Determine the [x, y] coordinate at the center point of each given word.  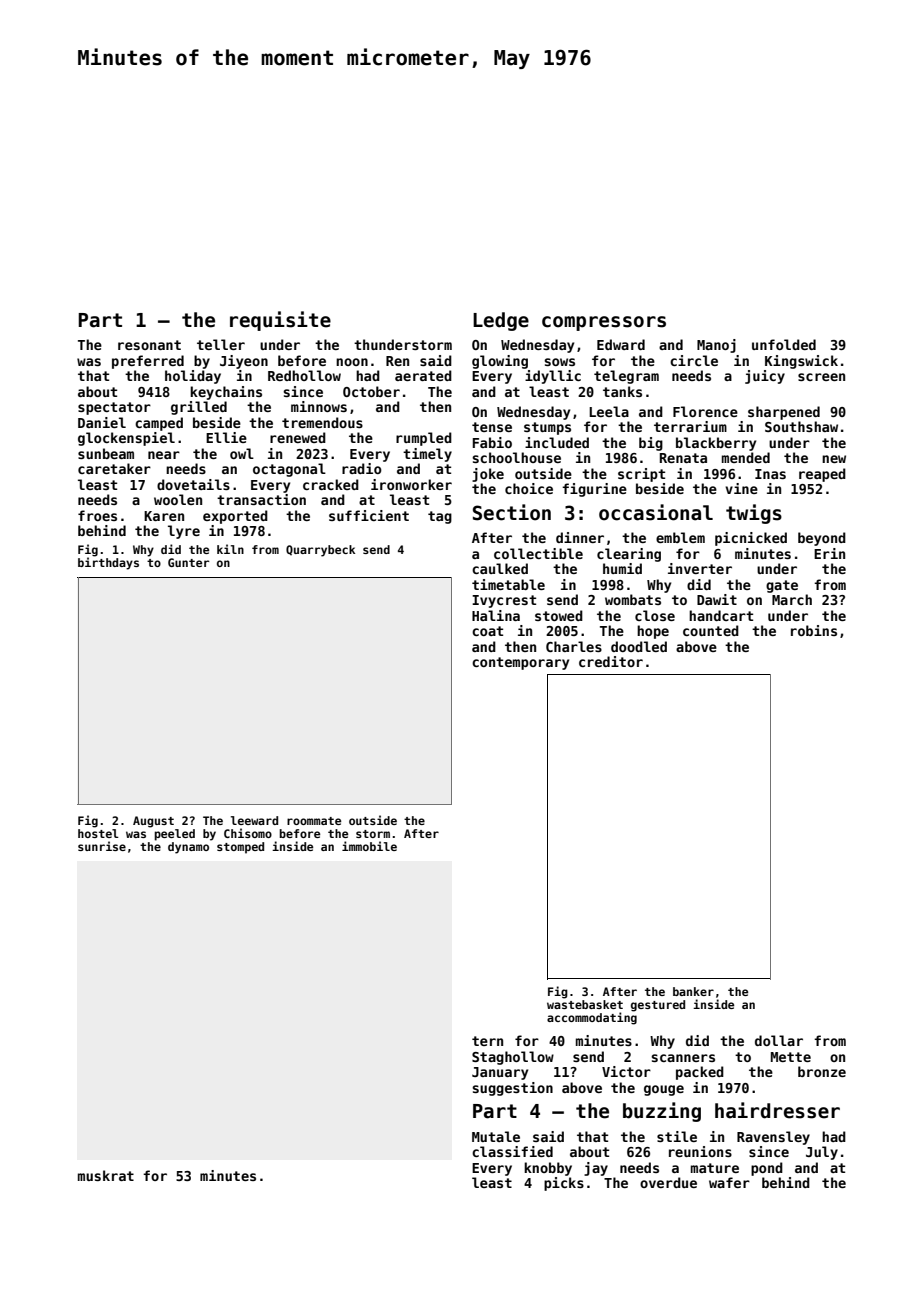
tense [492, 427]
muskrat [106, 1175]
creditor [611, 661]
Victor [626, 1071]
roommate [314, 821]
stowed [559, 615]
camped [159, 424]
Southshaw [801, 426]
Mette [791, 1057]
